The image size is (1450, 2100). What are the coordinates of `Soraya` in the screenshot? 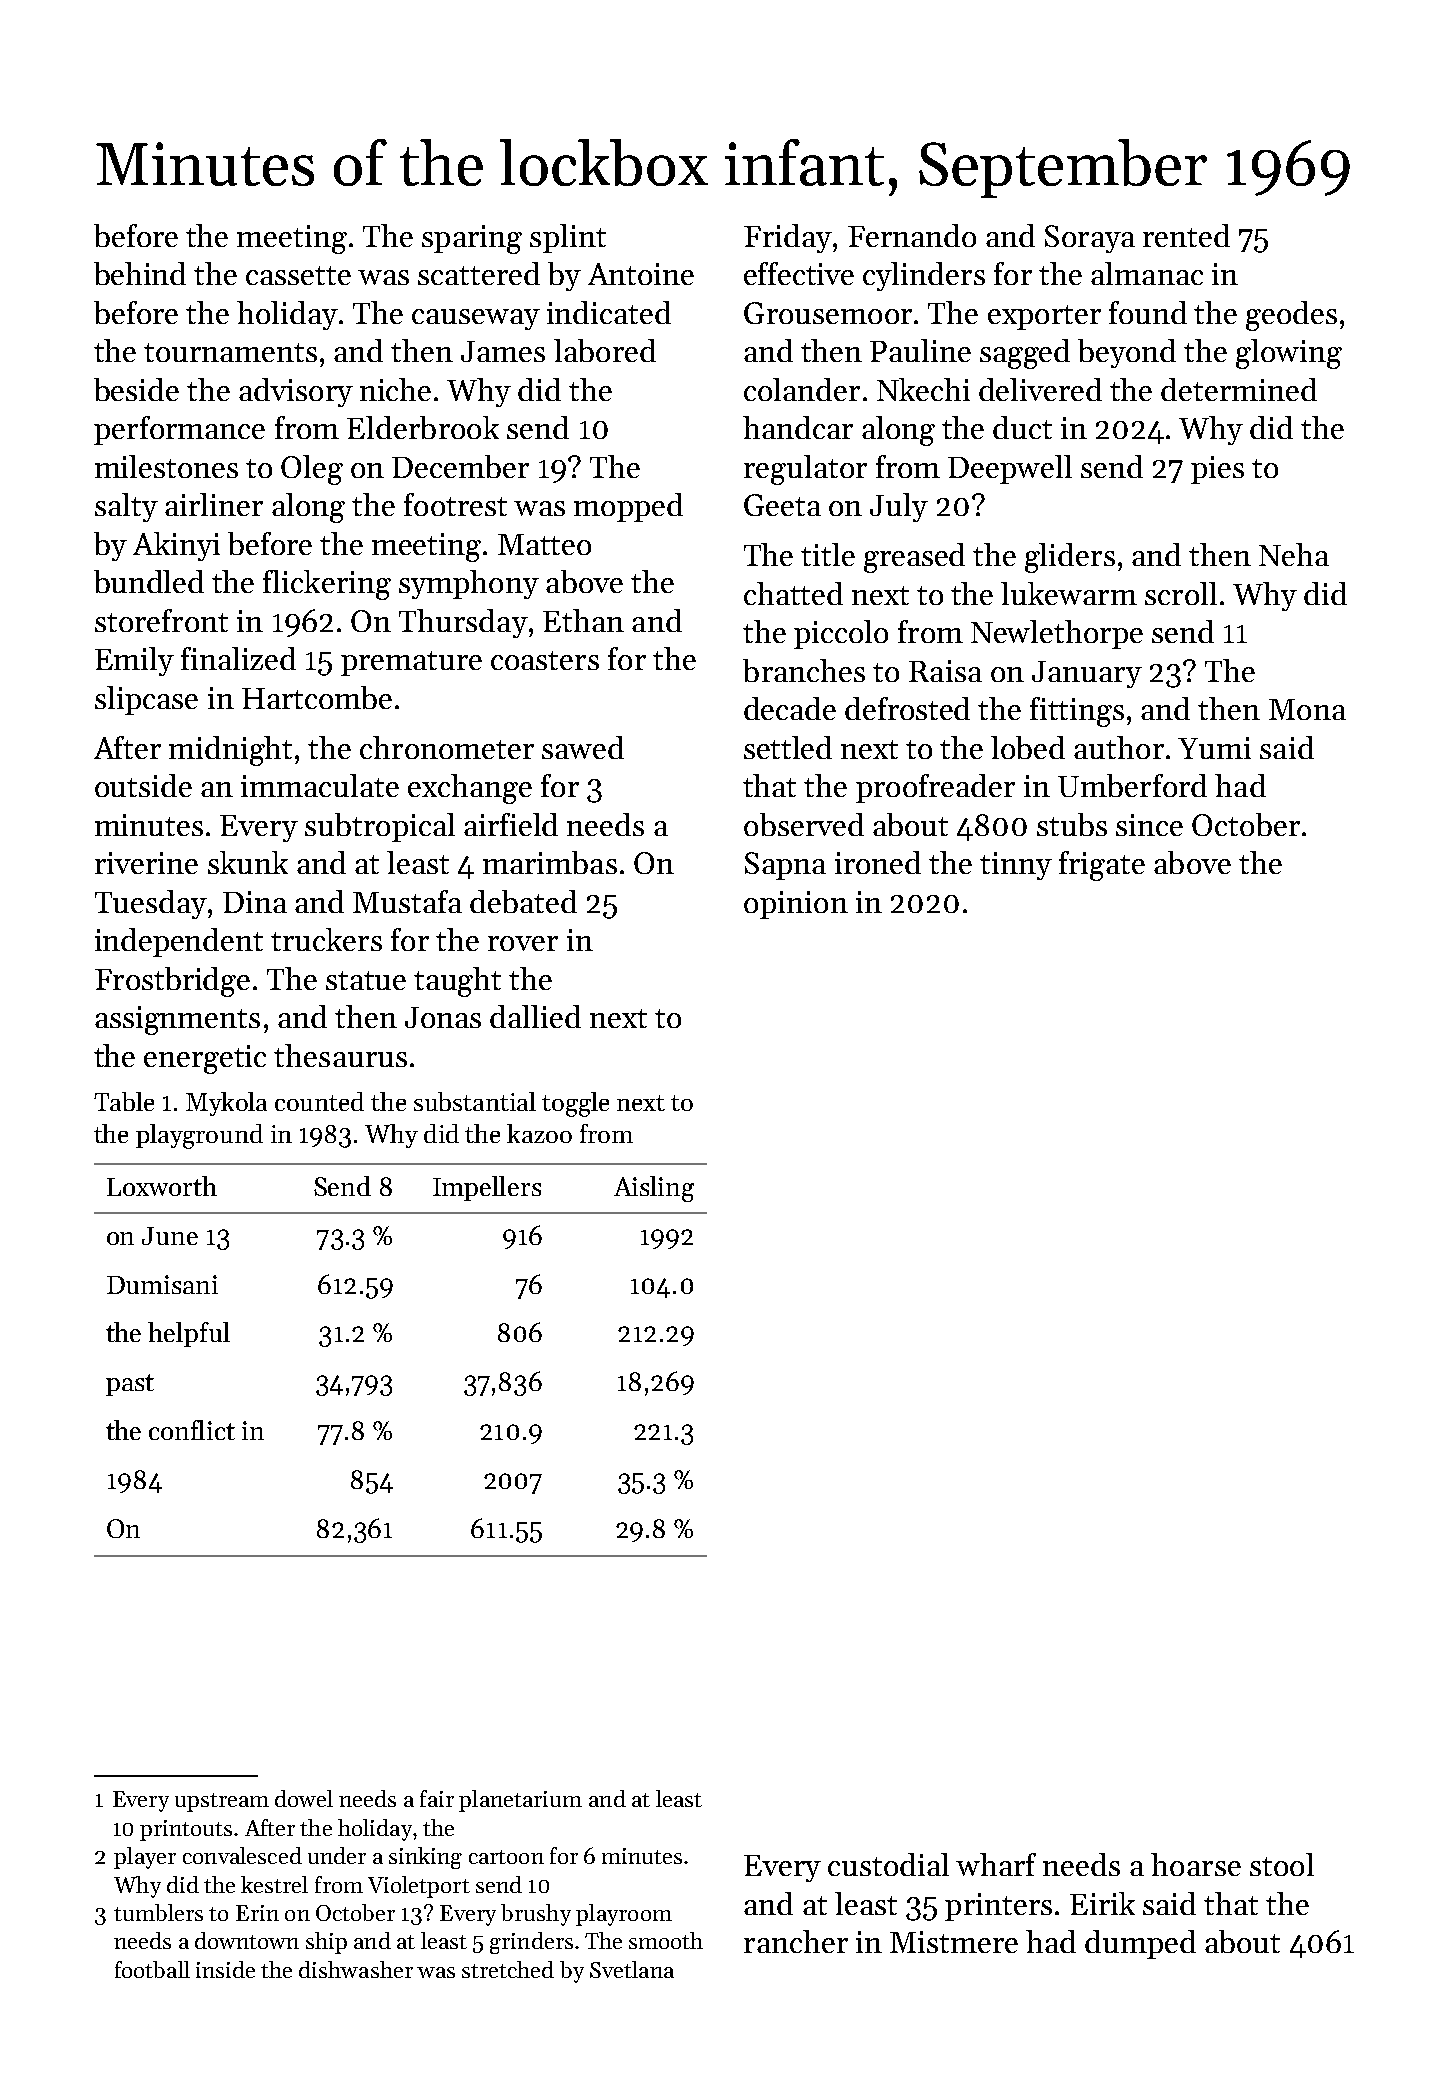 It's located at (1090, 239).
